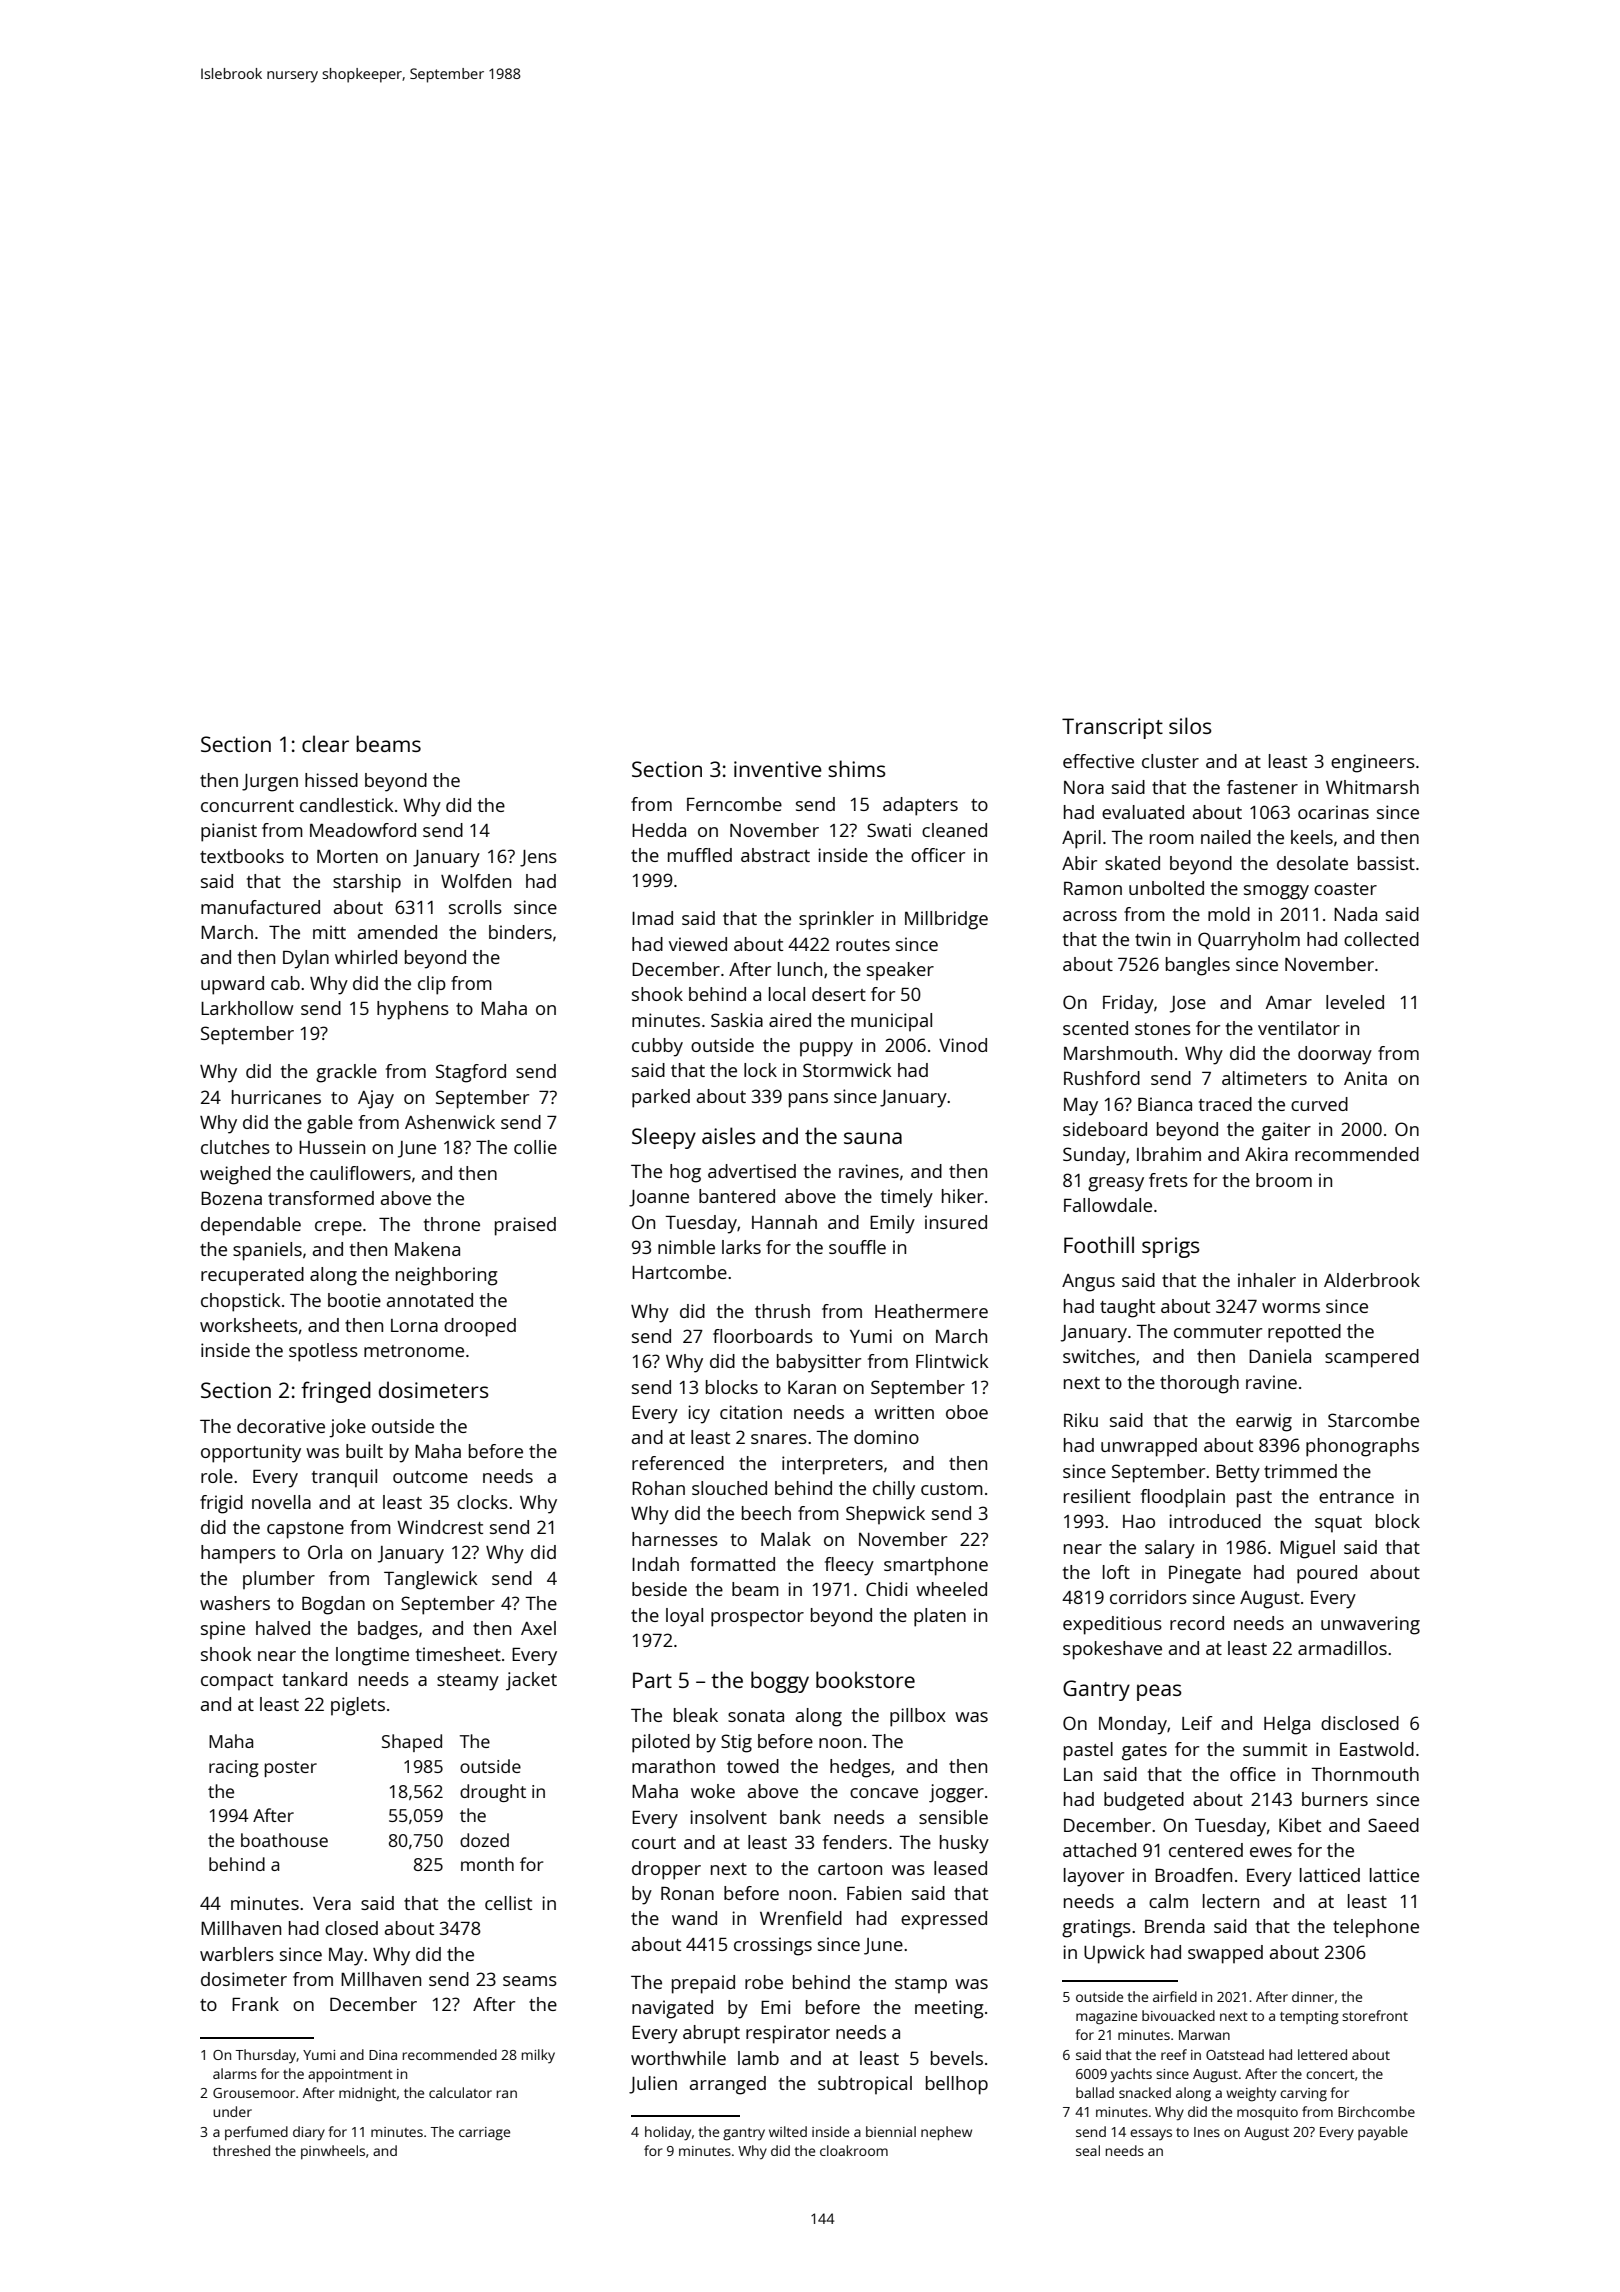 This image has width=1620, height=2292. I want to click on tankard, so click(314, 1679).
